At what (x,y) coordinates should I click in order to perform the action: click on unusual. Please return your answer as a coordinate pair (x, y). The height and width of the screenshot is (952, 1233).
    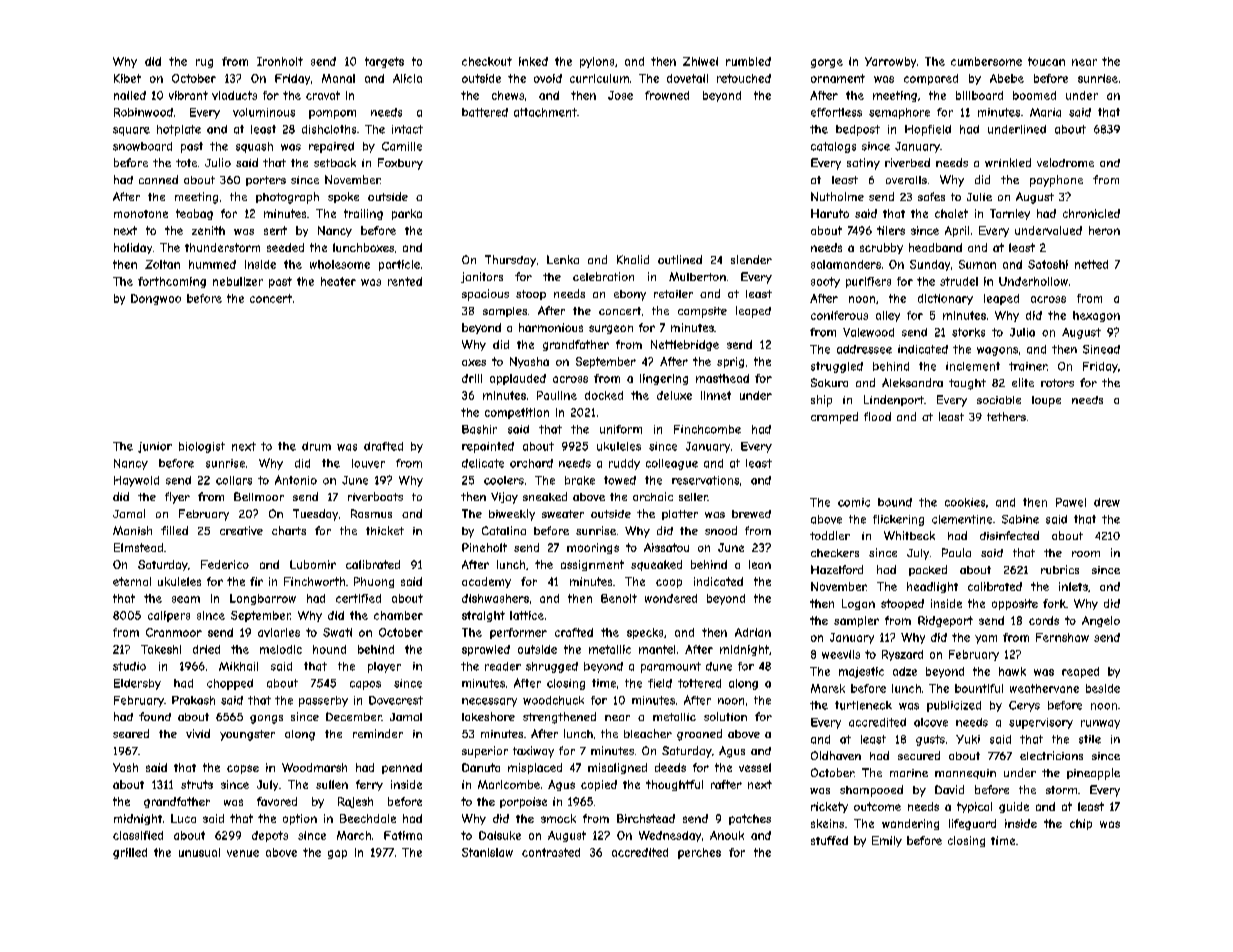
    Looking at the image, I should click on (199, 852).
